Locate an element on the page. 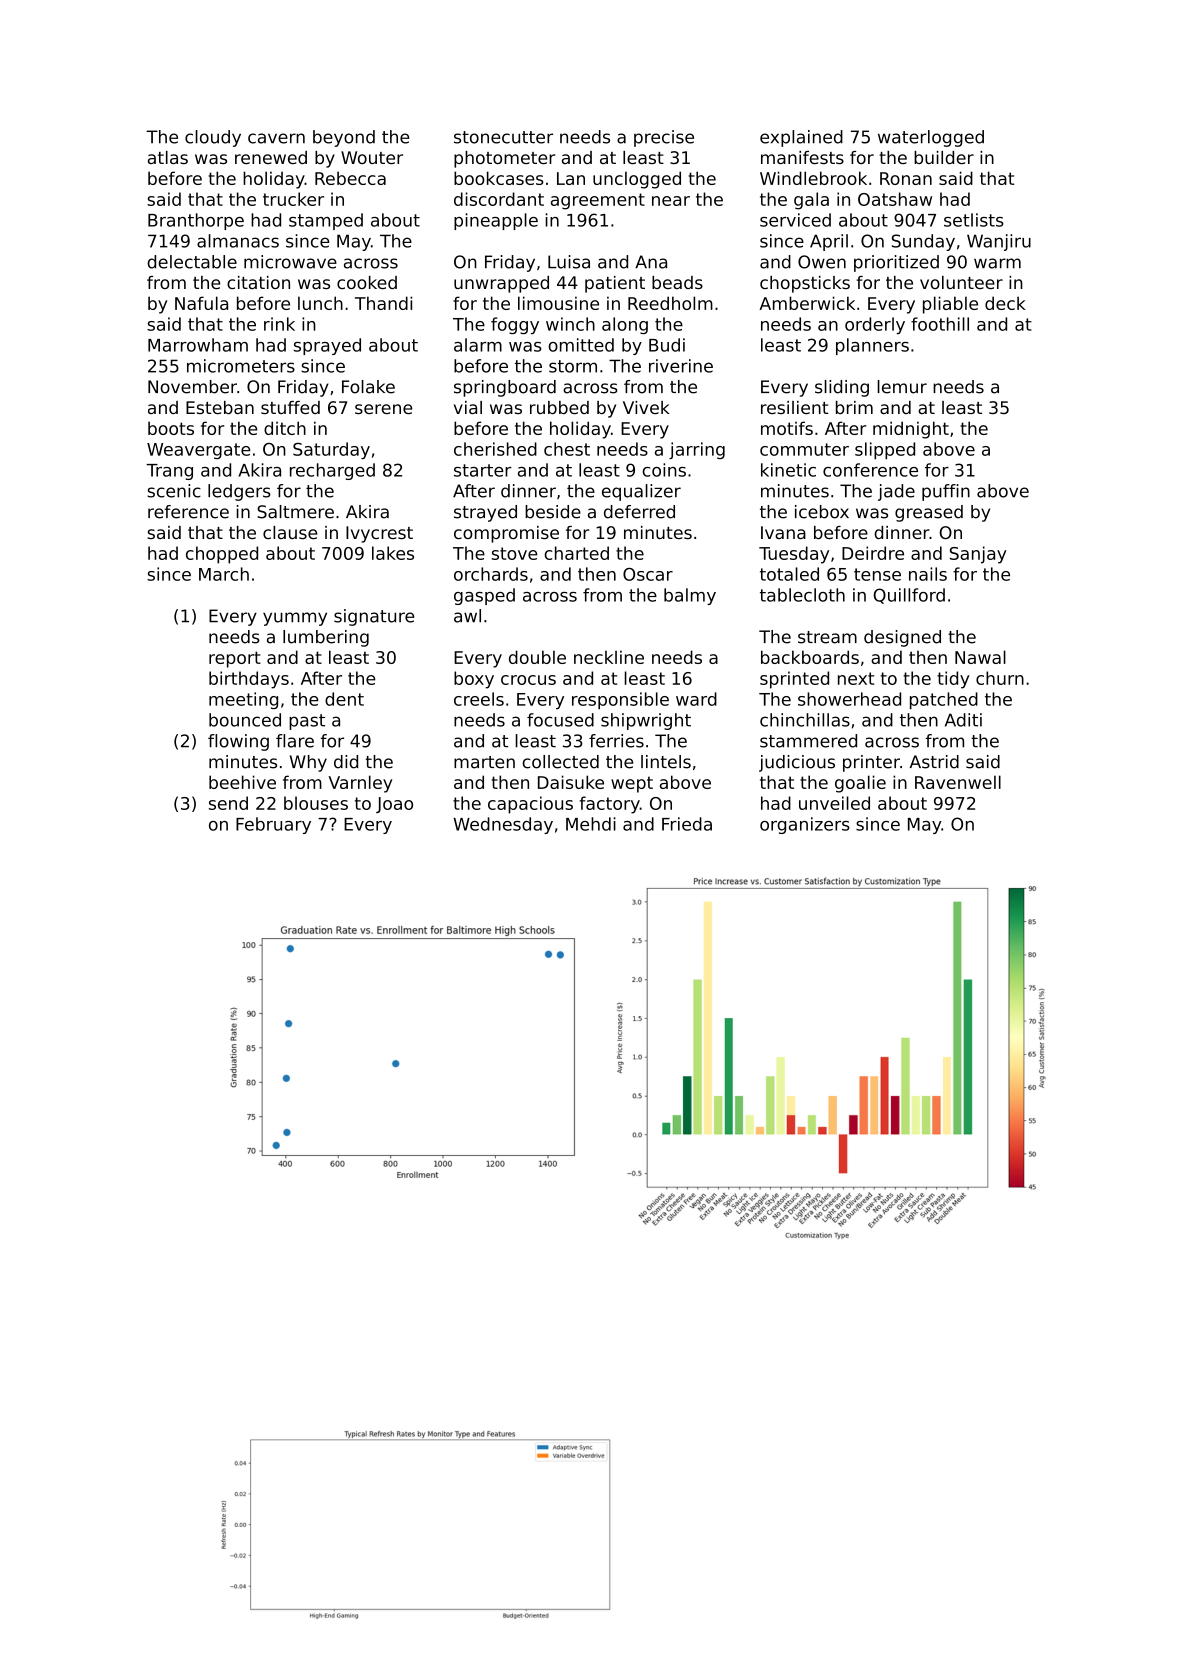 This page has height=1670, width=1181. precise is located at coordinates (664, 138).
